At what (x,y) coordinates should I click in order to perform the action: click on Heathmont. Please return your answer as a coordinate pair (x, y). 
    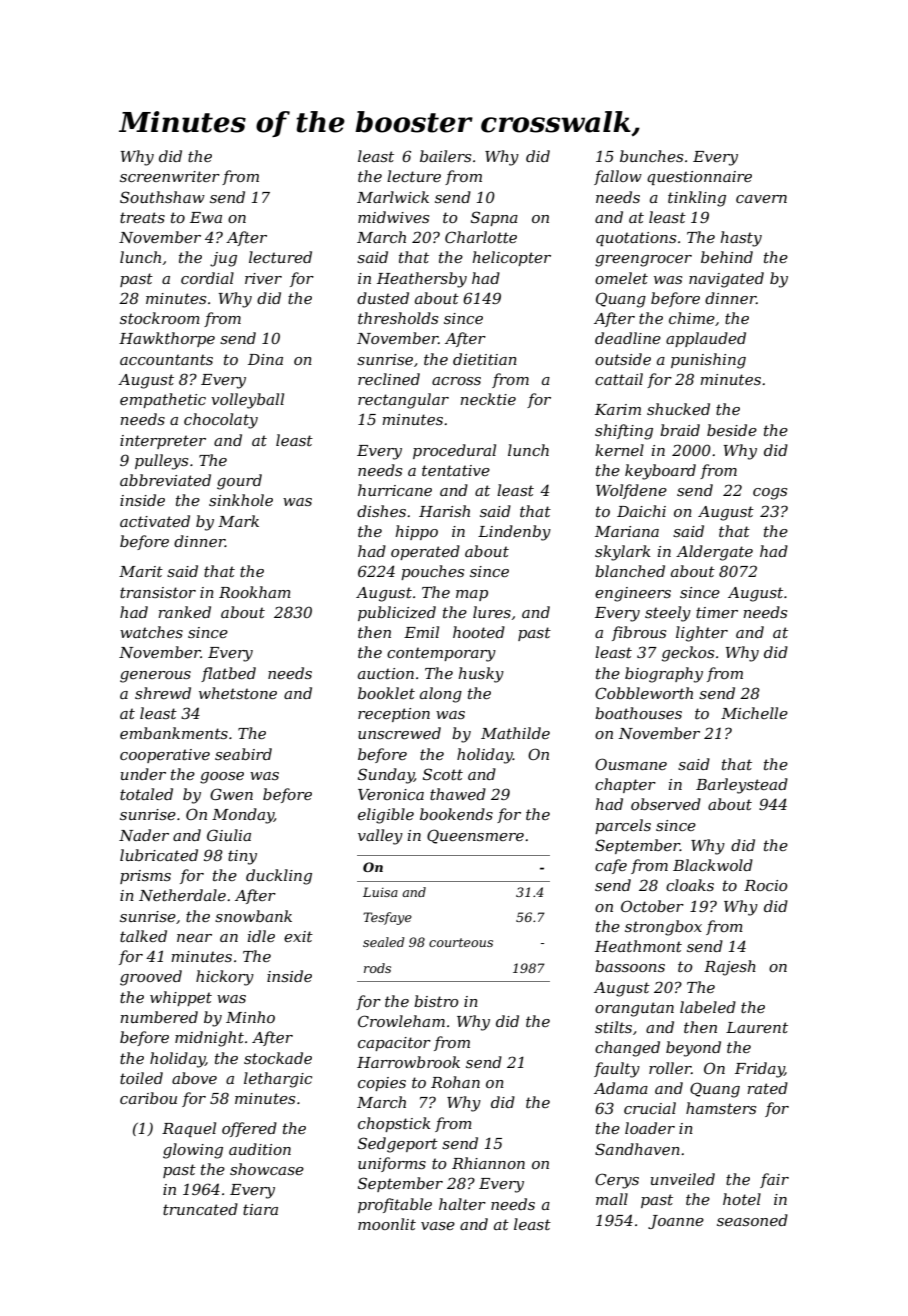
    Looking at the image, I should click on (638, 946).
